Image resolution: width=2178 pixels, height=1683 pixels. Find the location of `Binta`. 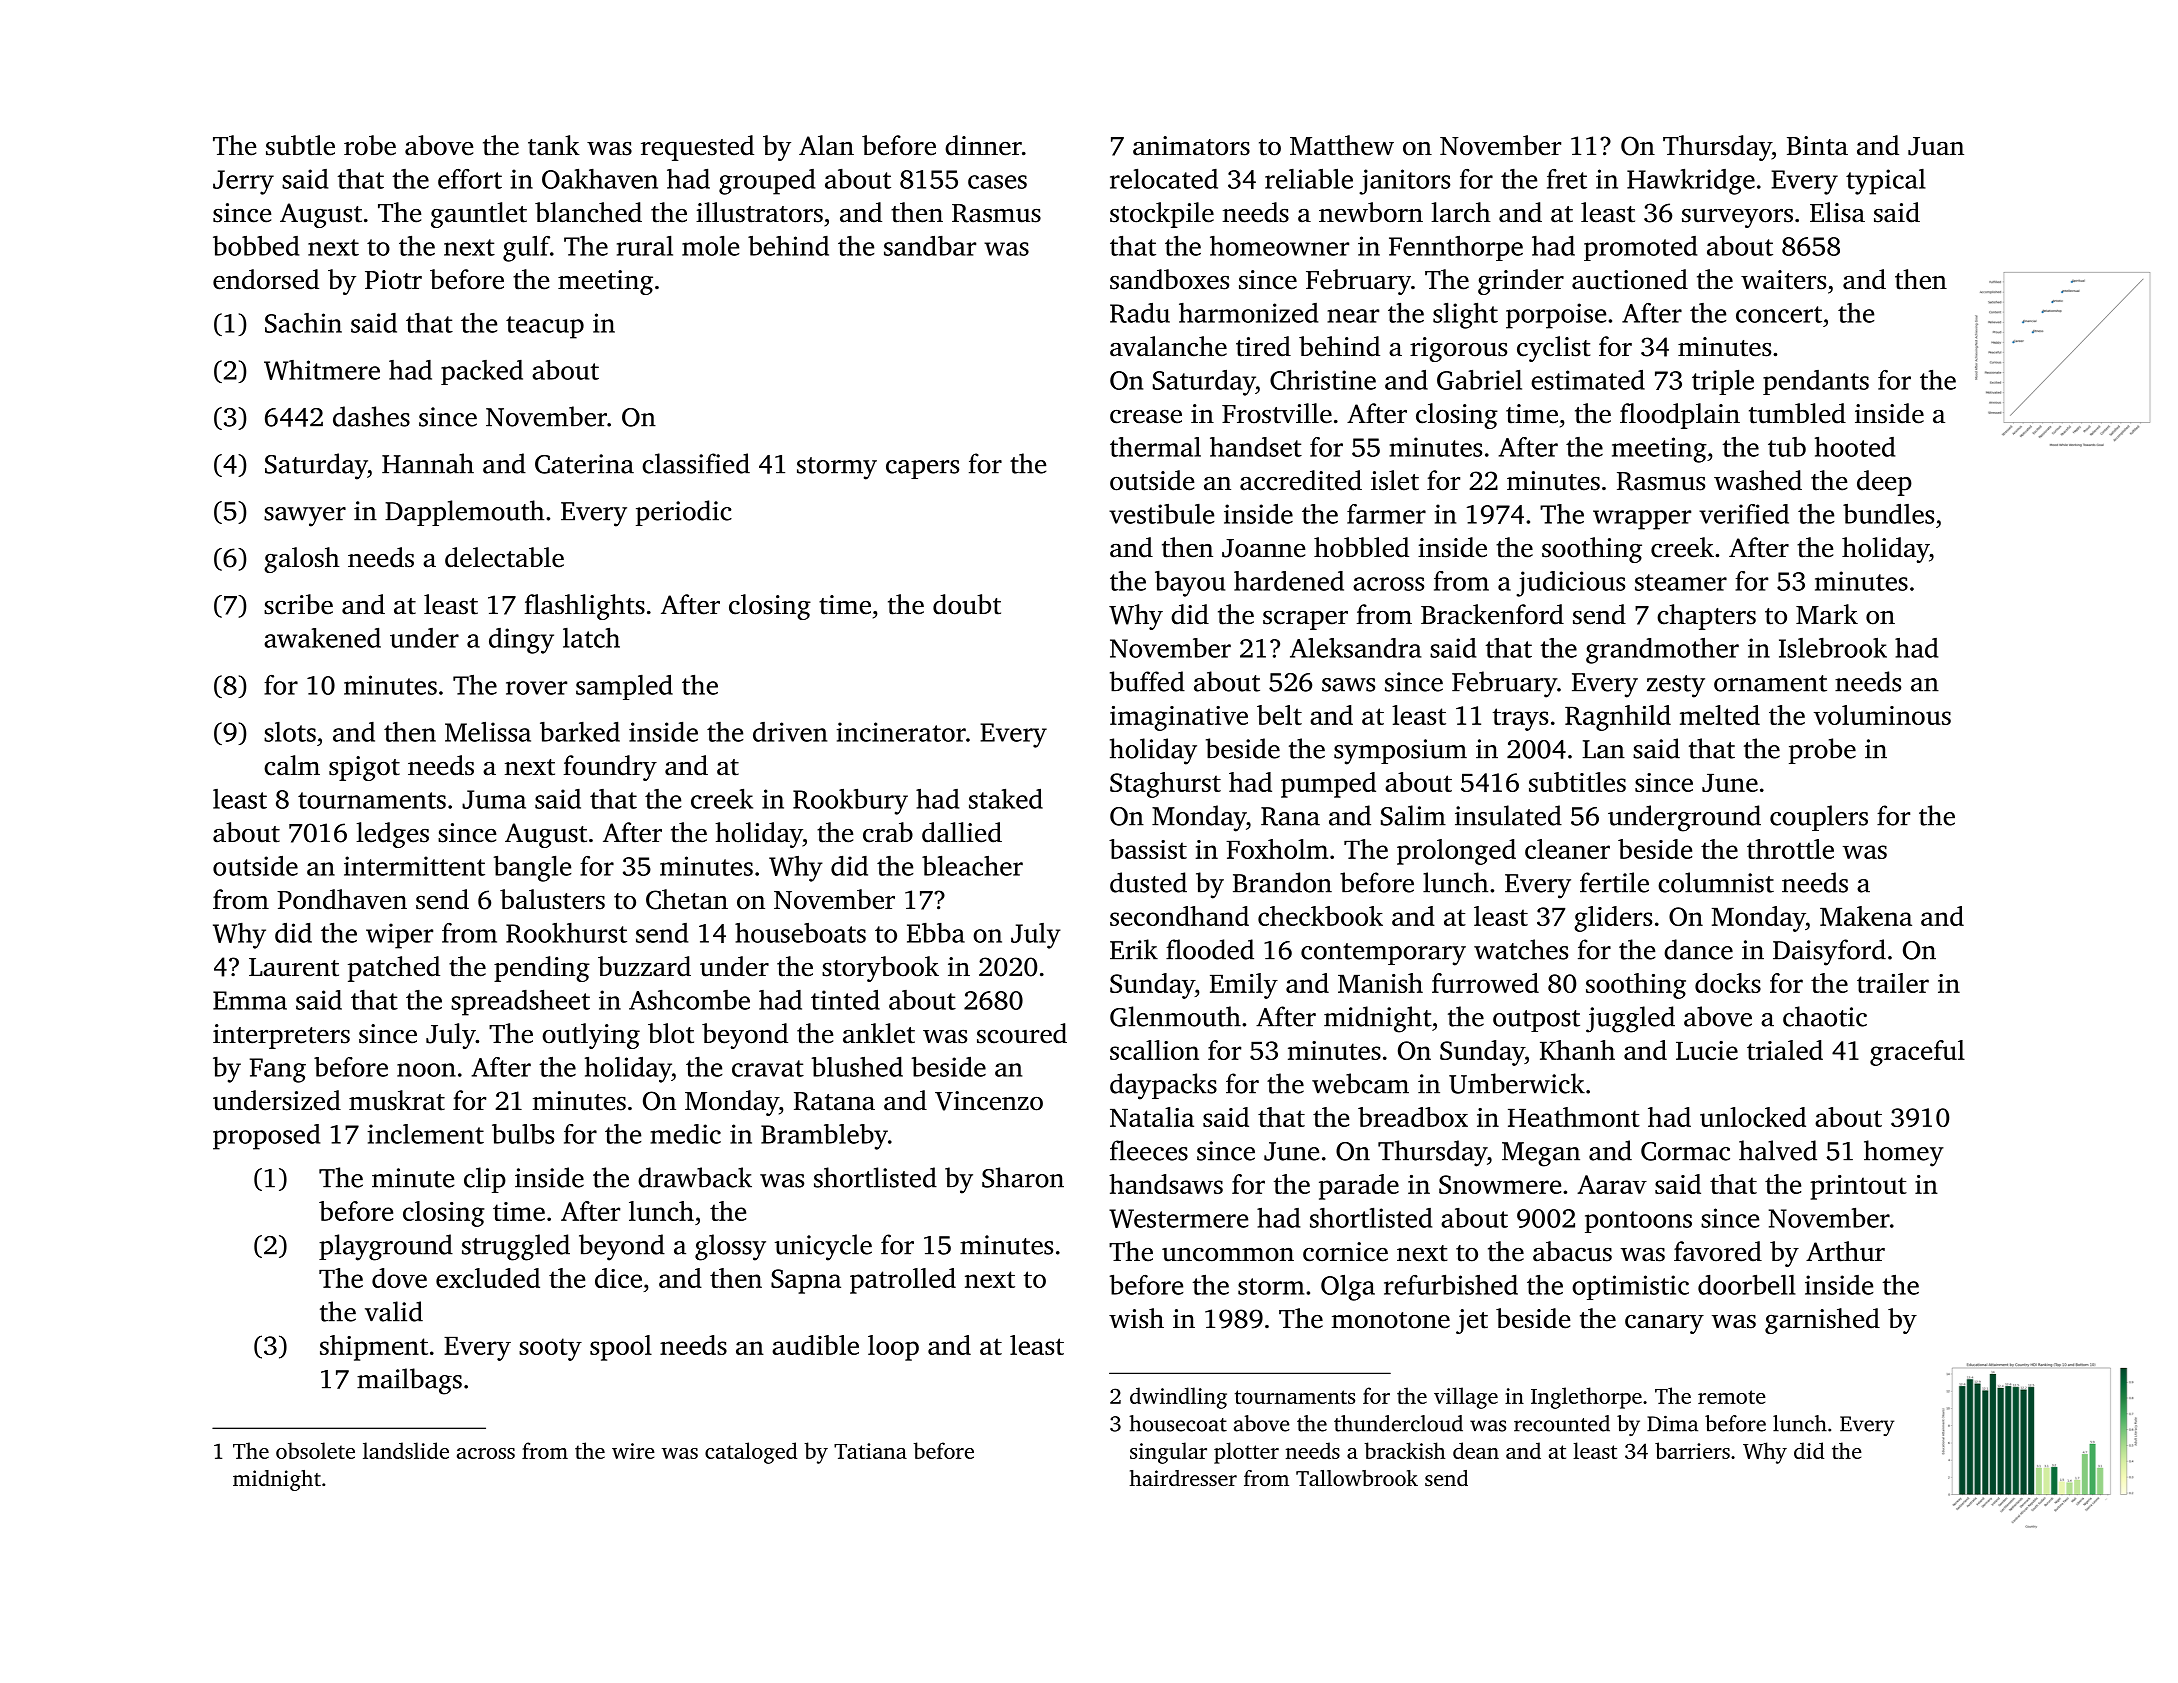

Binta is located at coordinates (1817, 146).
